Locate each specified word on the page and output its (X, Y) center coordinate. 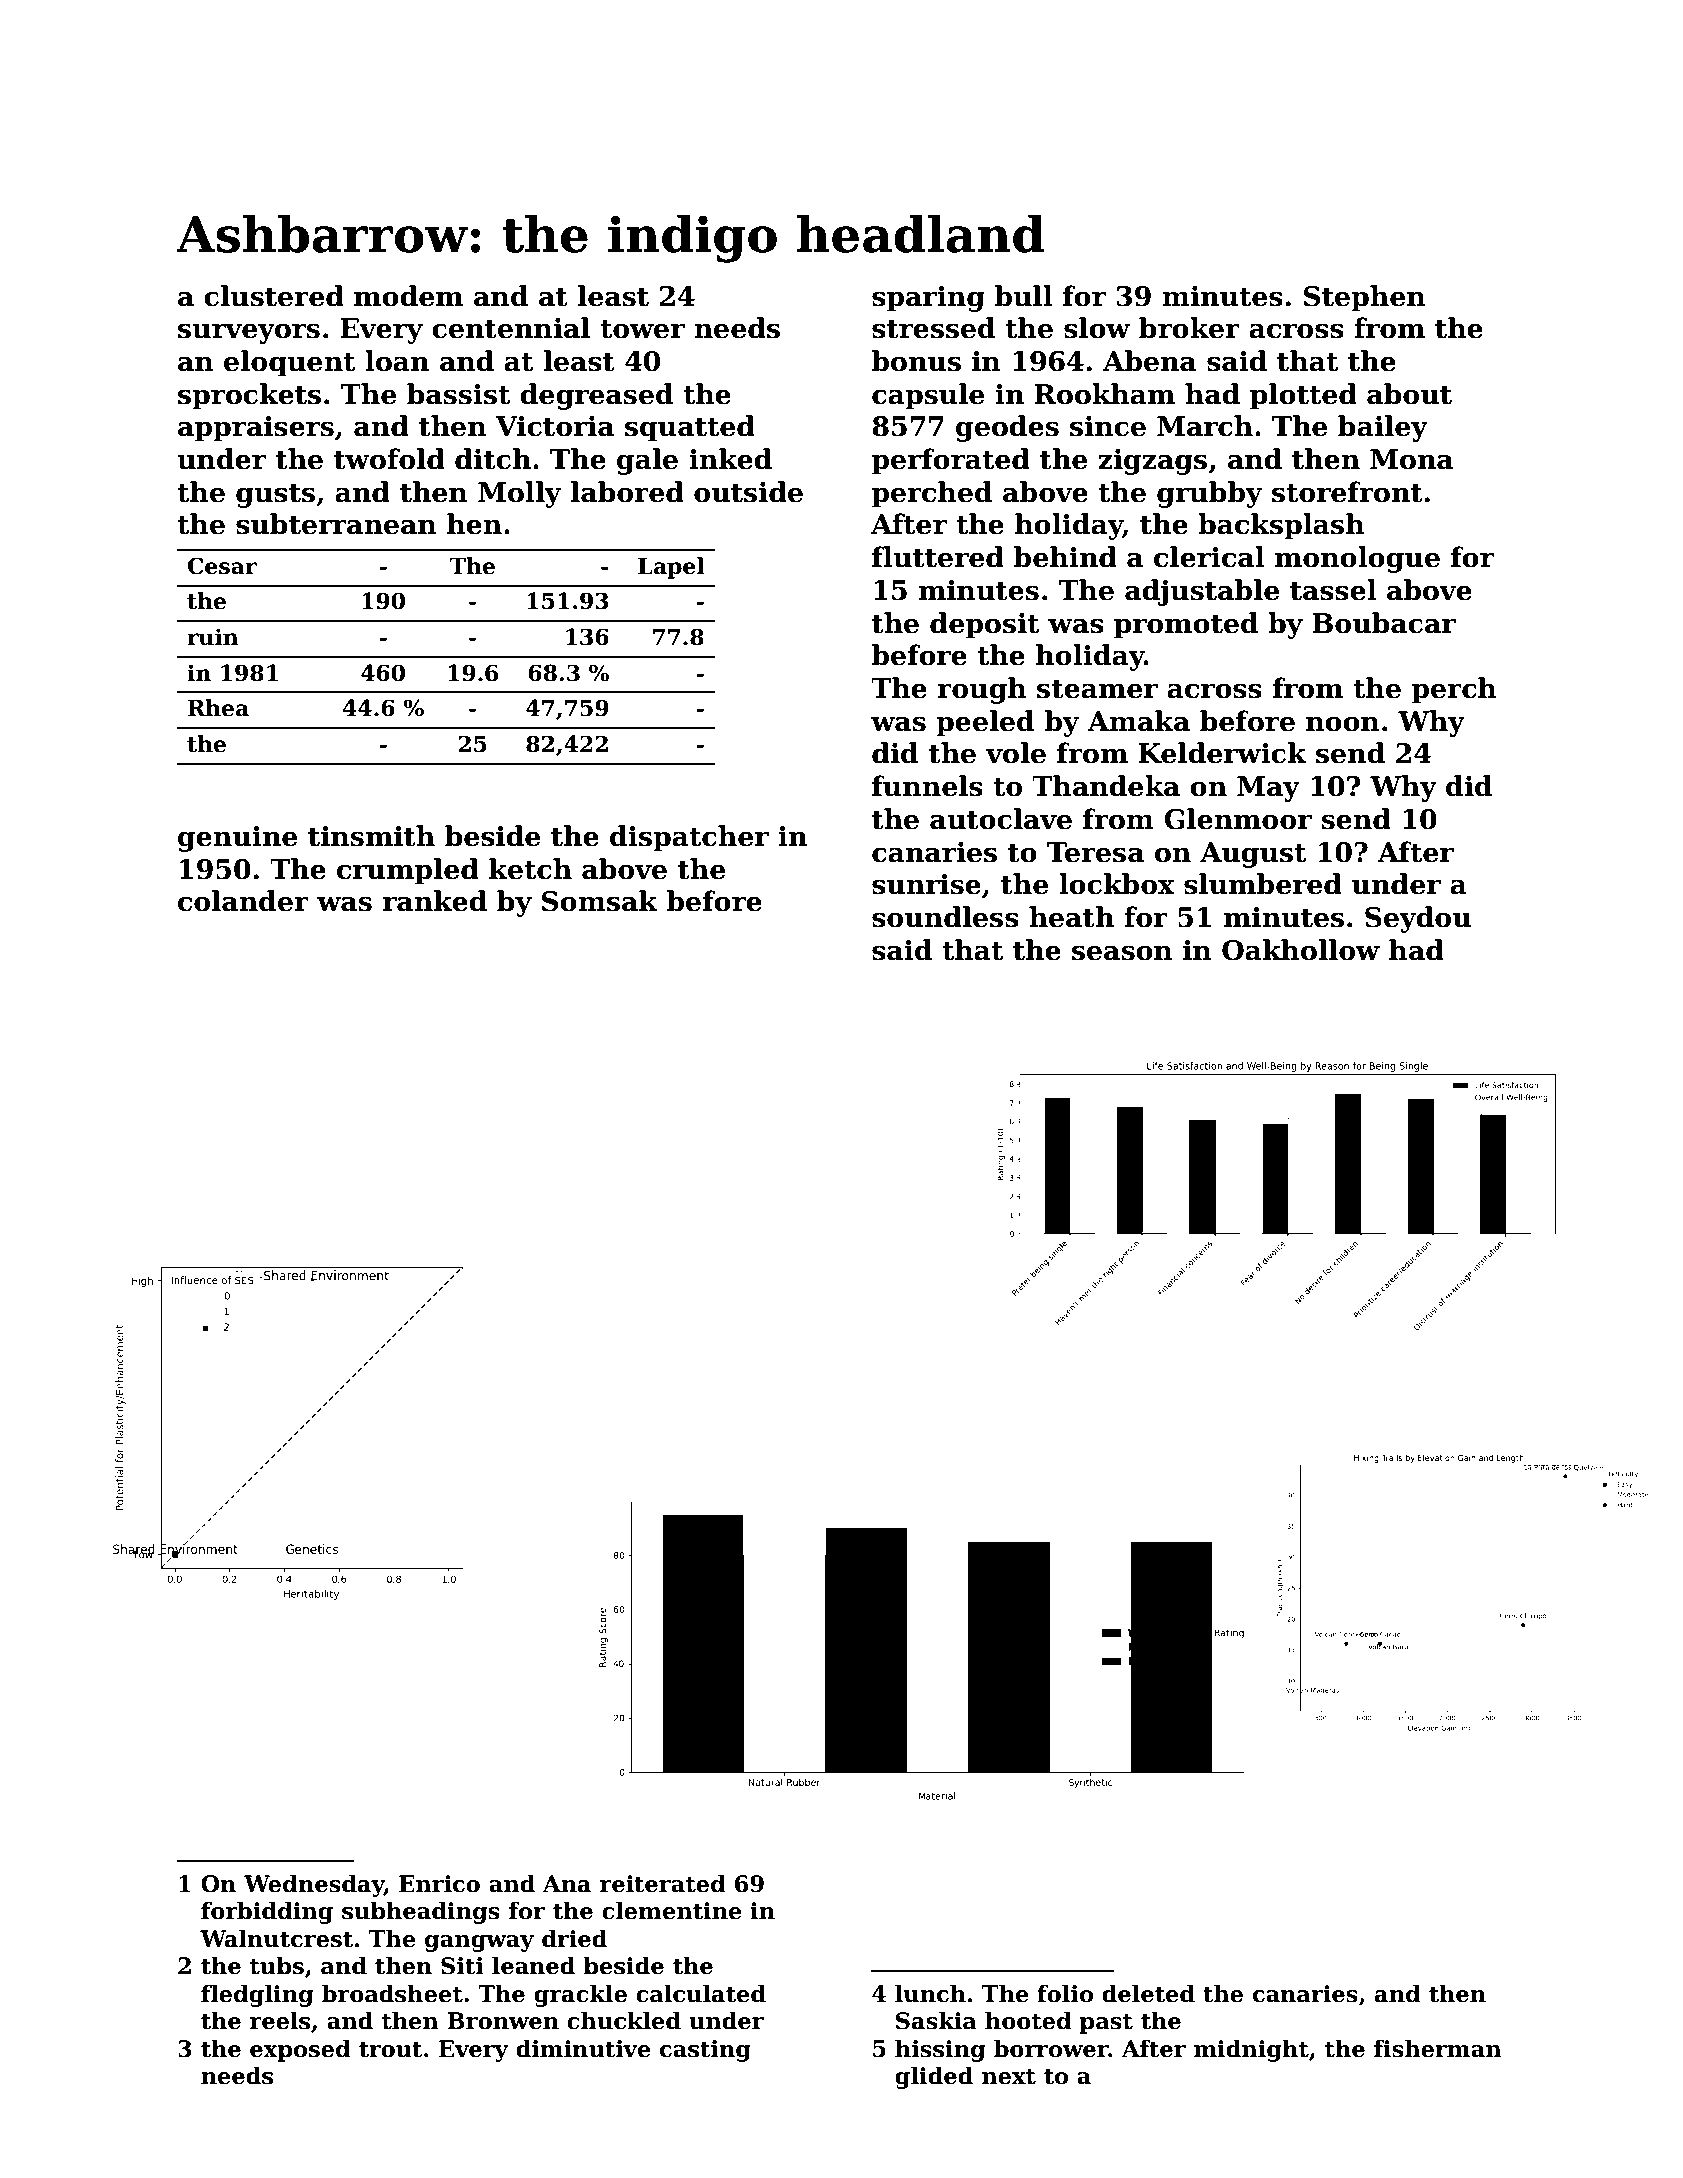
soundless (945, 917)
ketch (530, 869)
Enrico (439, 1884)
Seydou (1418, 919)
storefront (1347, 492)
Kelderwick (1222, 753)
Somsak (600, 901)
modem (408, 296)
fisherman (1438, 2048)
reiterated (663, 1883)
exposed (300, 2050)
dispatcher (689, 838)
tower (642, 329)
